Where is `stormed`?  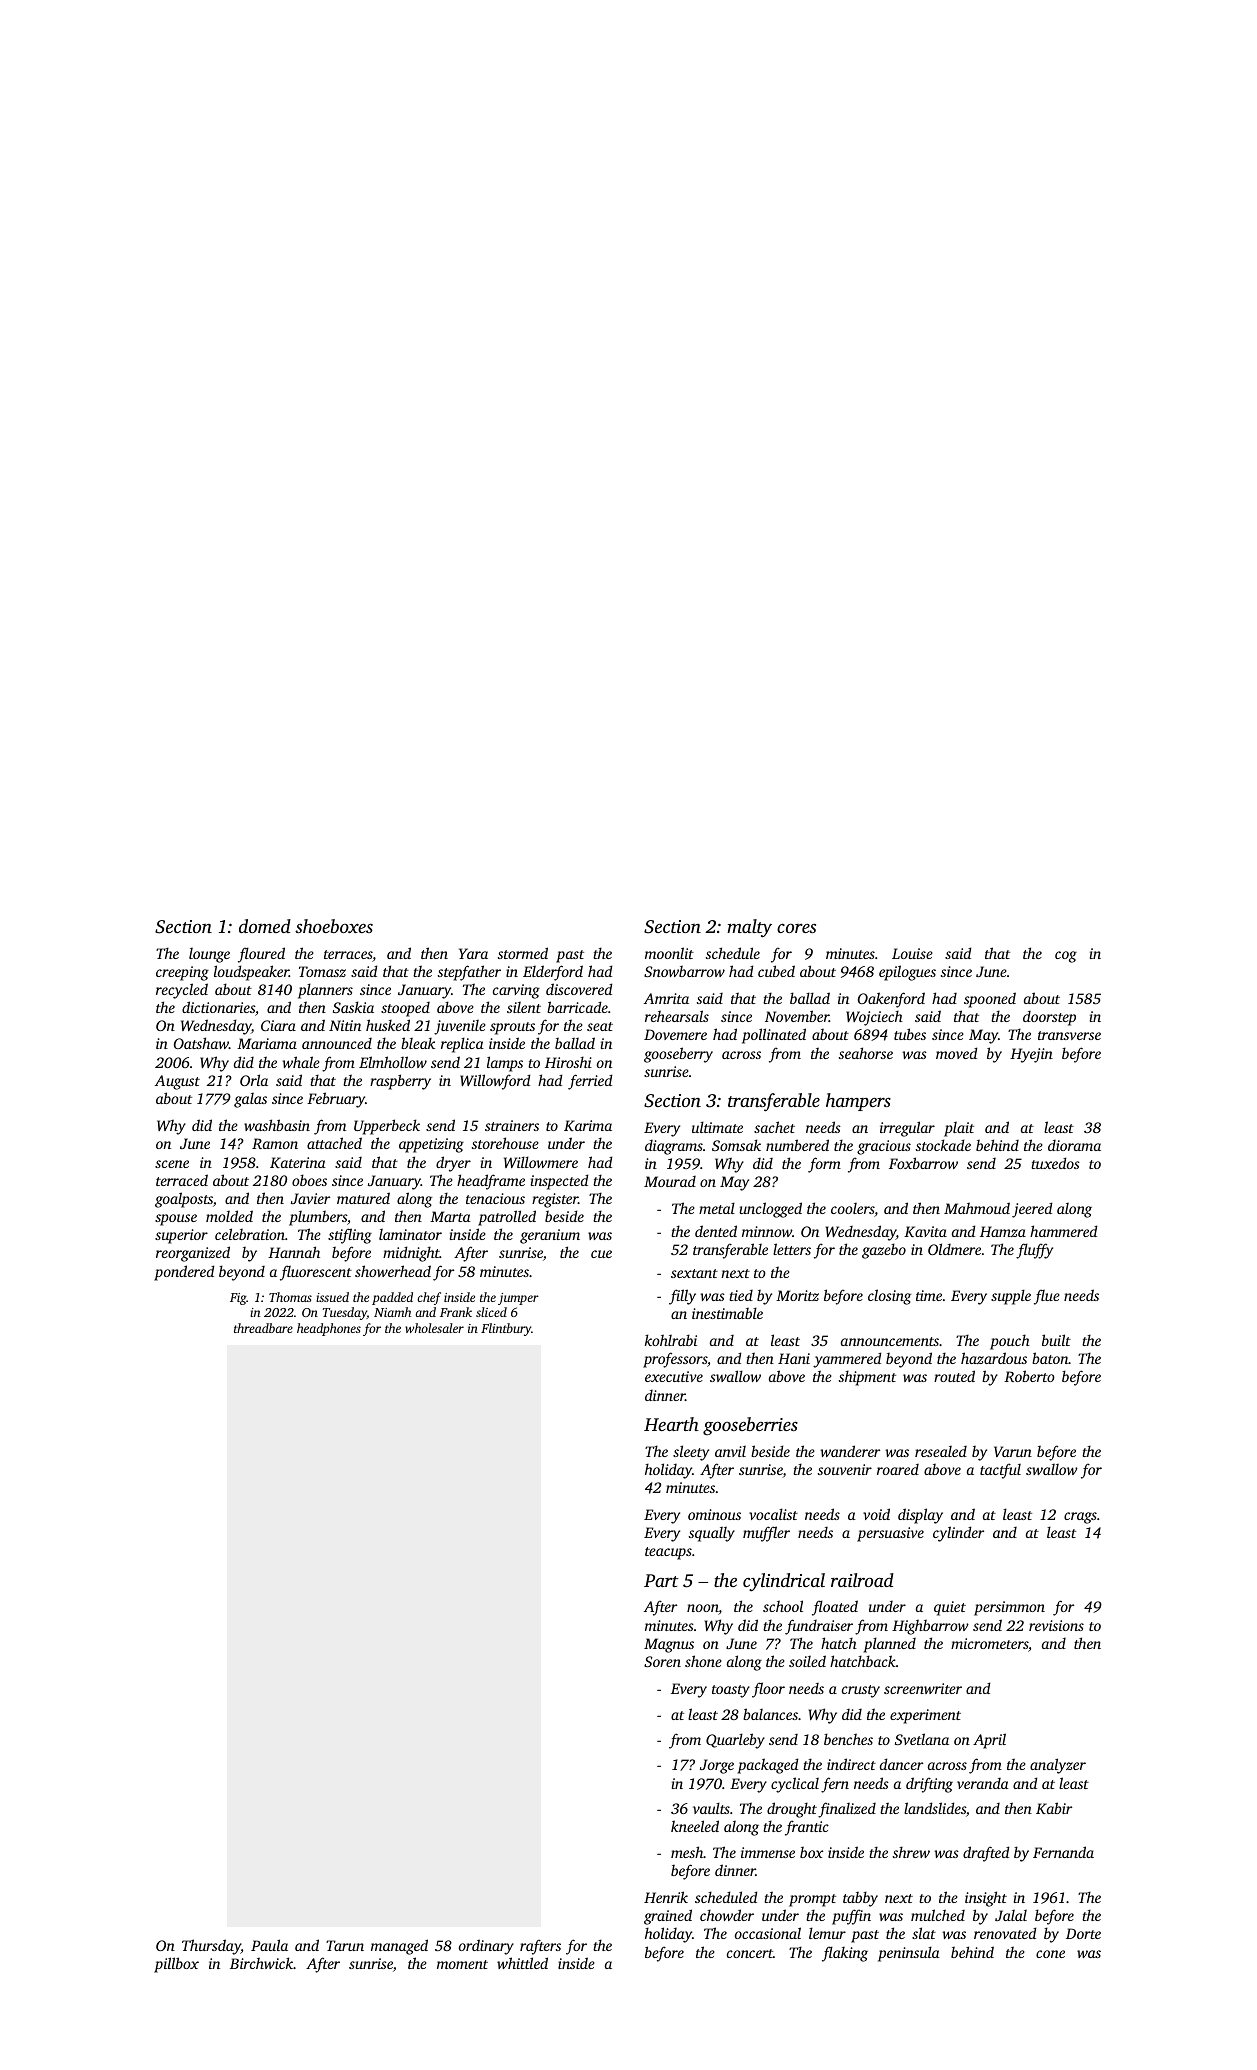
stormed is located at coordinates (523, 953).
